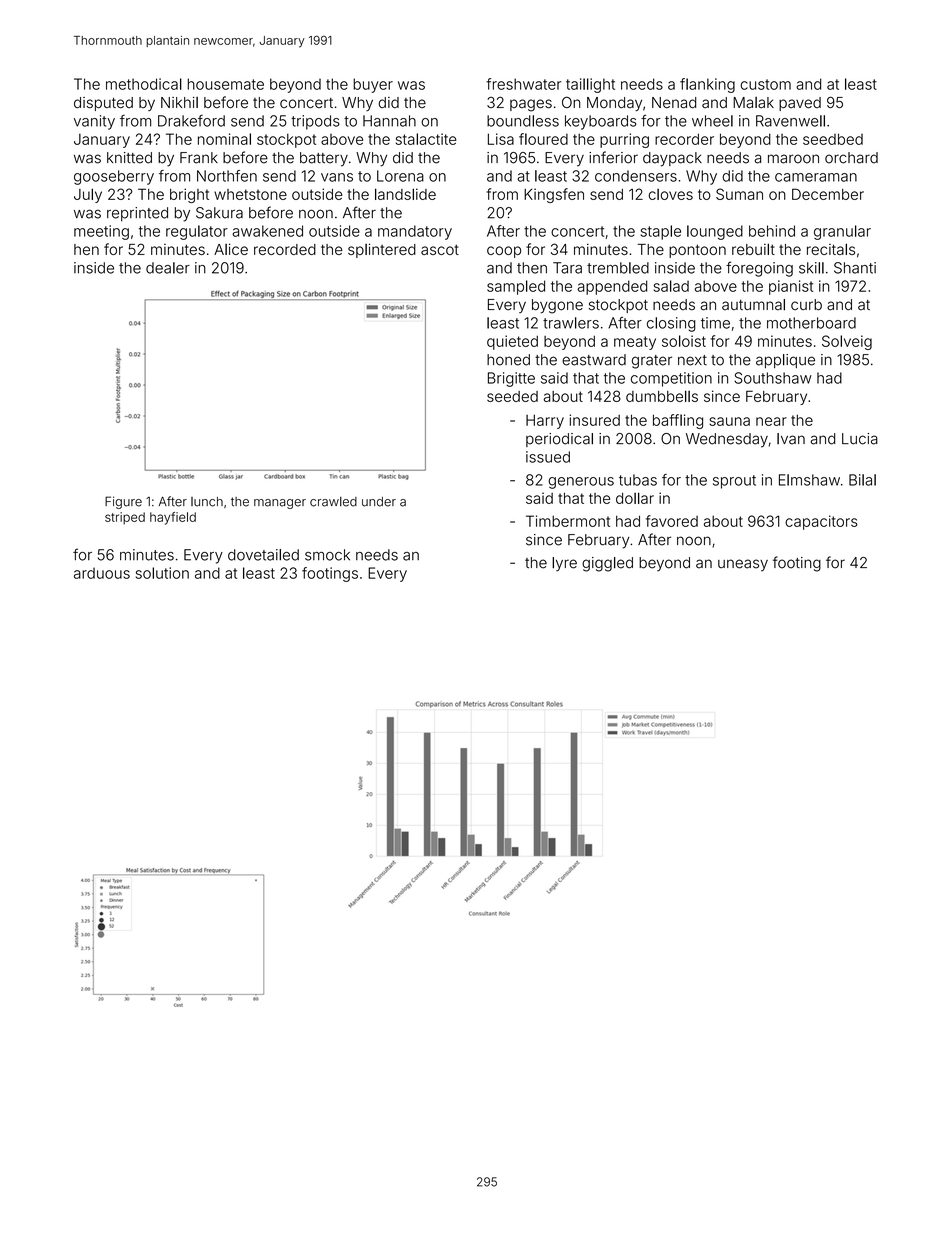 This image has height=1233, width=952. I want to click on flanking, so click(707, 85).
